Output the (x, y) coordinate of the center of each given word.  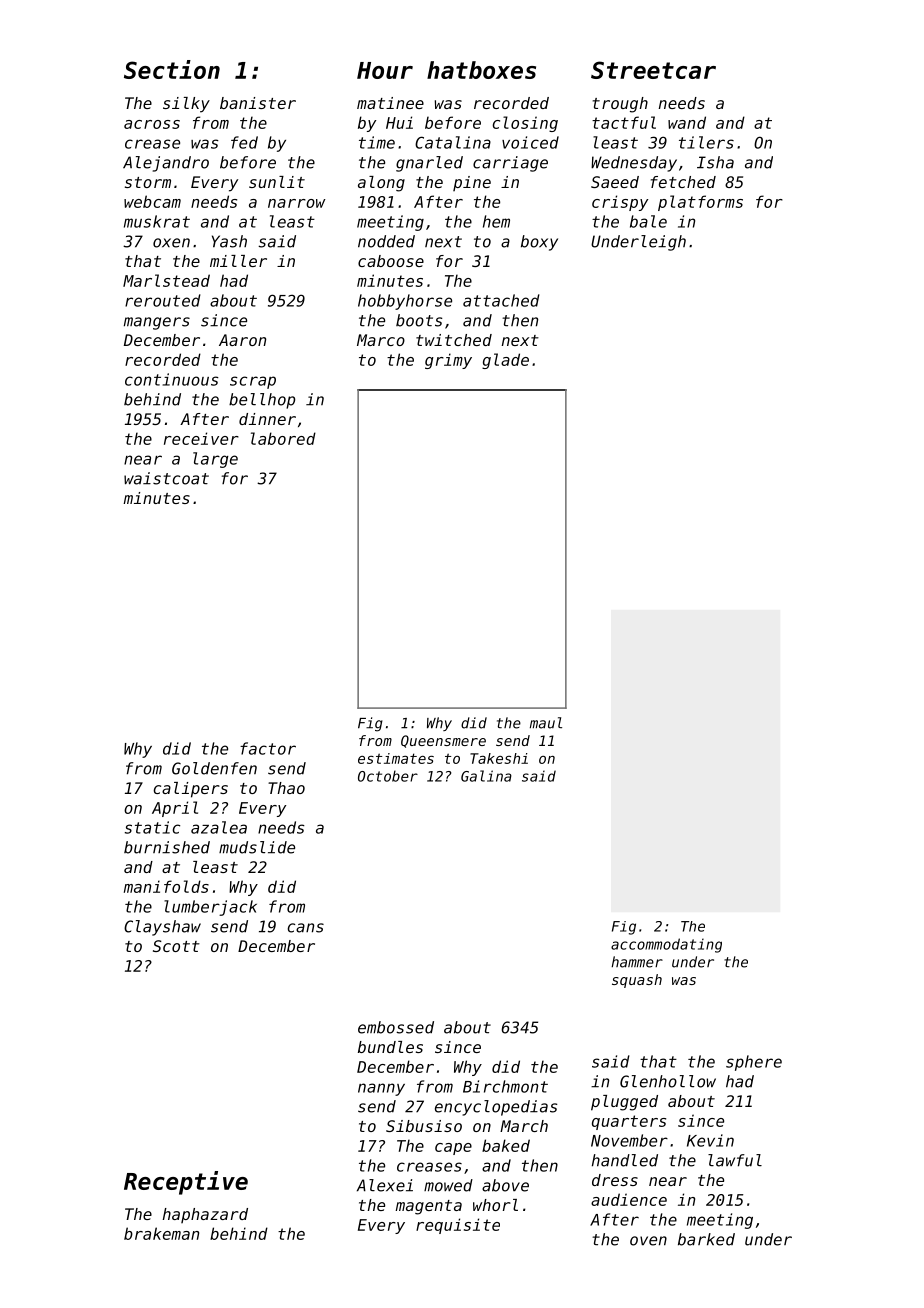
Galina (486, 776)
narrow (296, 203)
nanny (381, 1089)
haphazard (205, 1215)
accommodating (666, 945)
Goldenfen (214, 768)
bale (648, 221)
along (381, 184)
